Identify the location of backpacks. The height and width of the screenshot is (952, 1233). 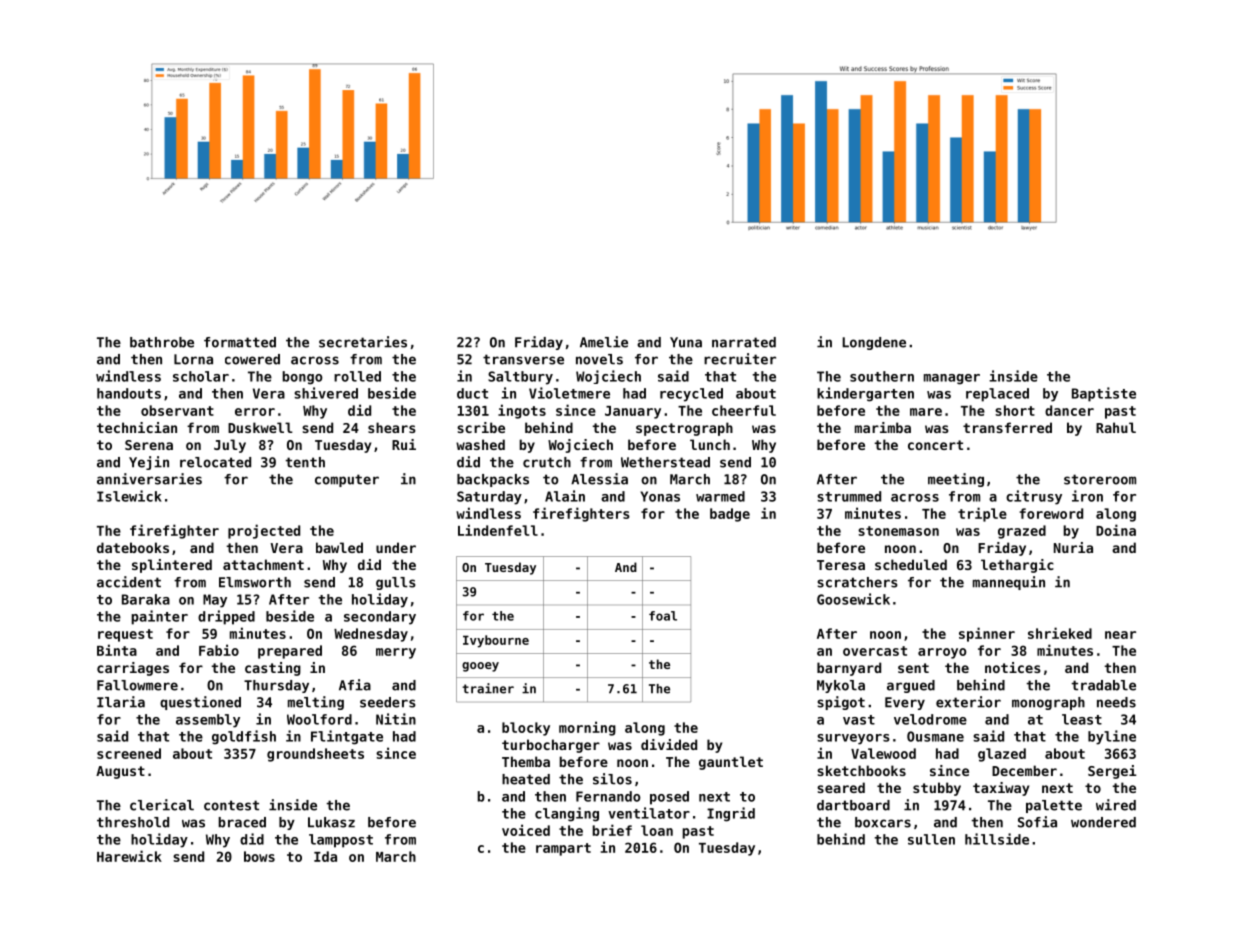
(493, 480).
